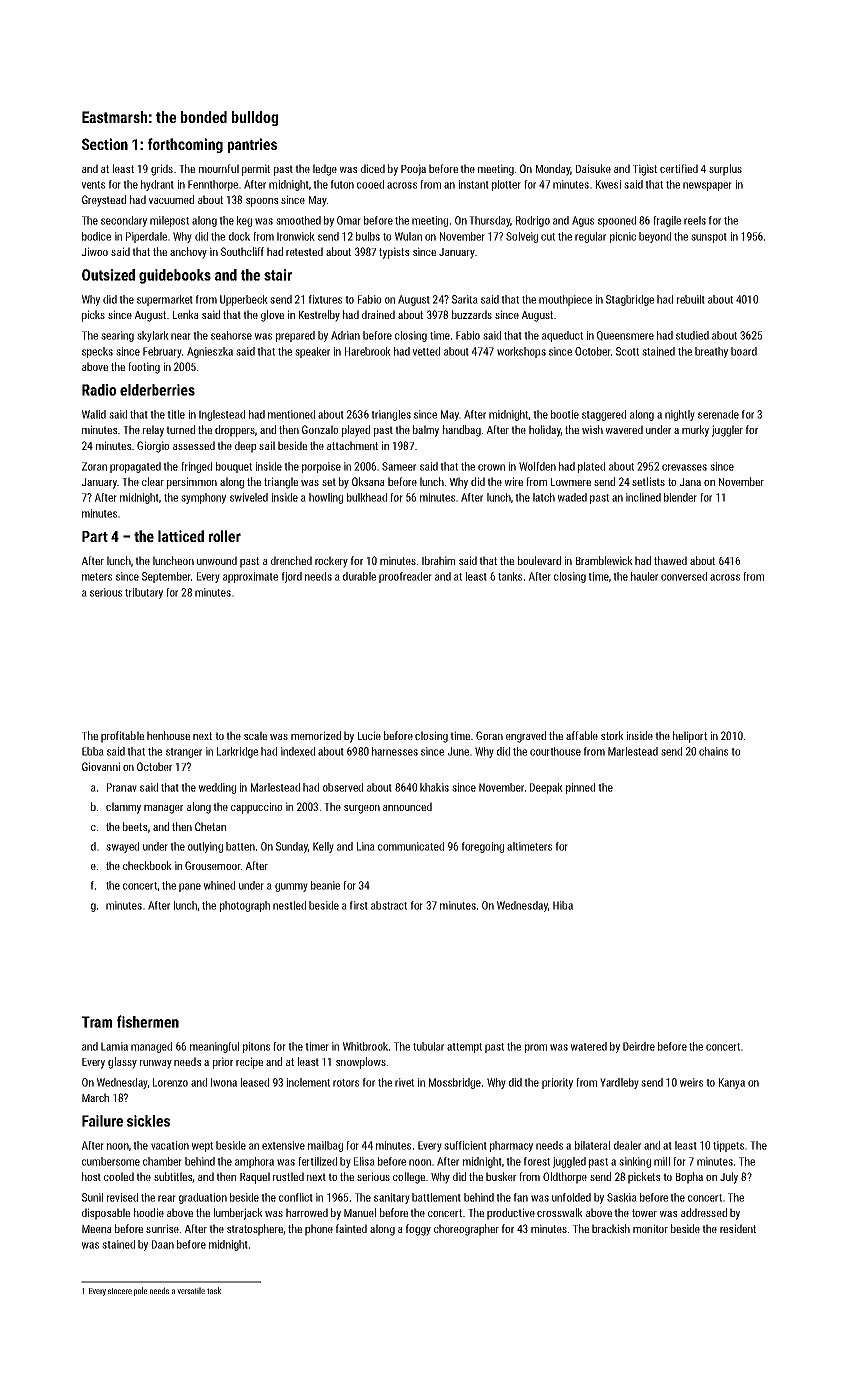 The image size is (849, 1400). Describe the element at coordinates (589, 1046) in the screenshot. I see `watered` at that location.
